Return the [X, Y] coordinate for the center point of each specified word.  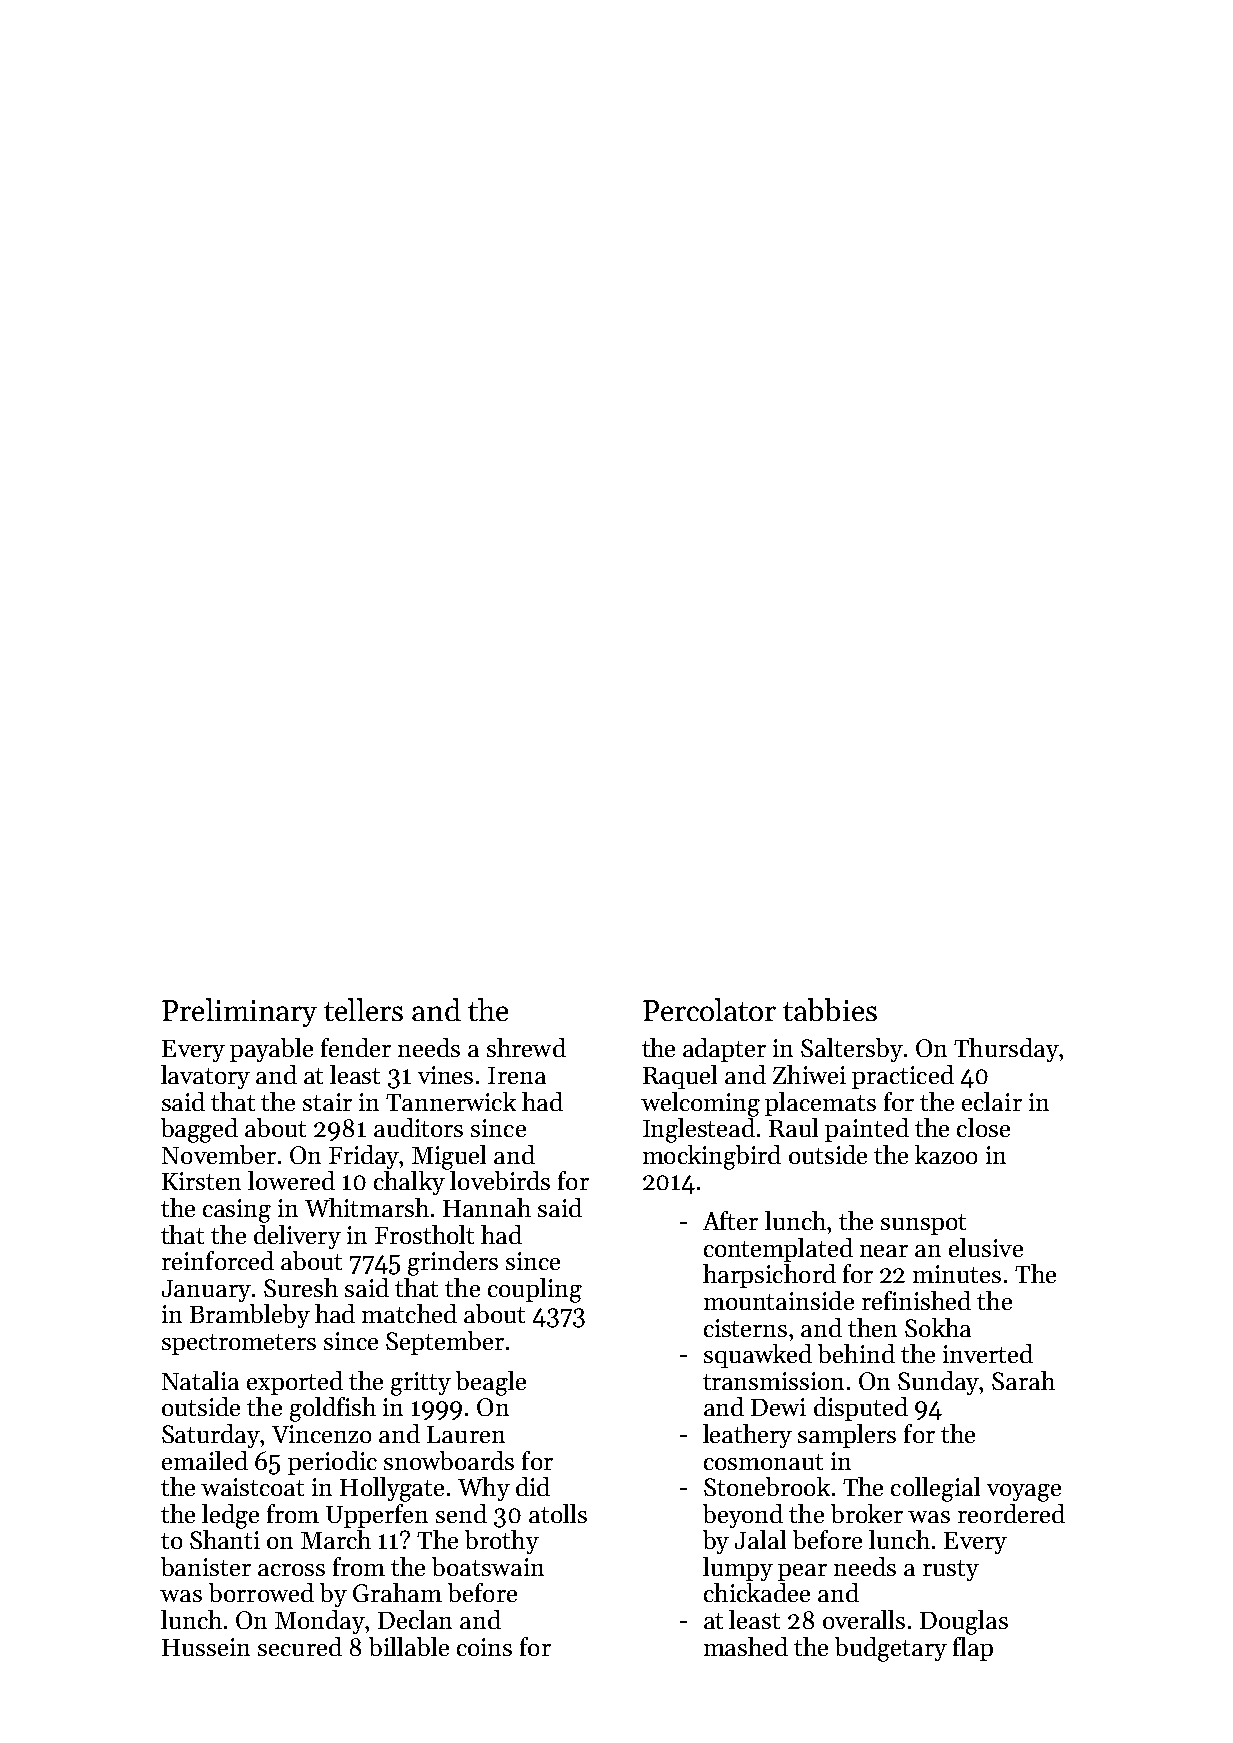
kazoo [946, 1154]
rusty [951, 1570]
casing [237, 1211]
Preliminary [239, 1012]
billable [409, 1646]
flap [973, 1649]
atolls [558, 1513]
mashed [746, 1646]
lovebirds [500, 1180]
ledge [230, 1516]
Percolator [709, 1009]
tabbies [830, 1009]
